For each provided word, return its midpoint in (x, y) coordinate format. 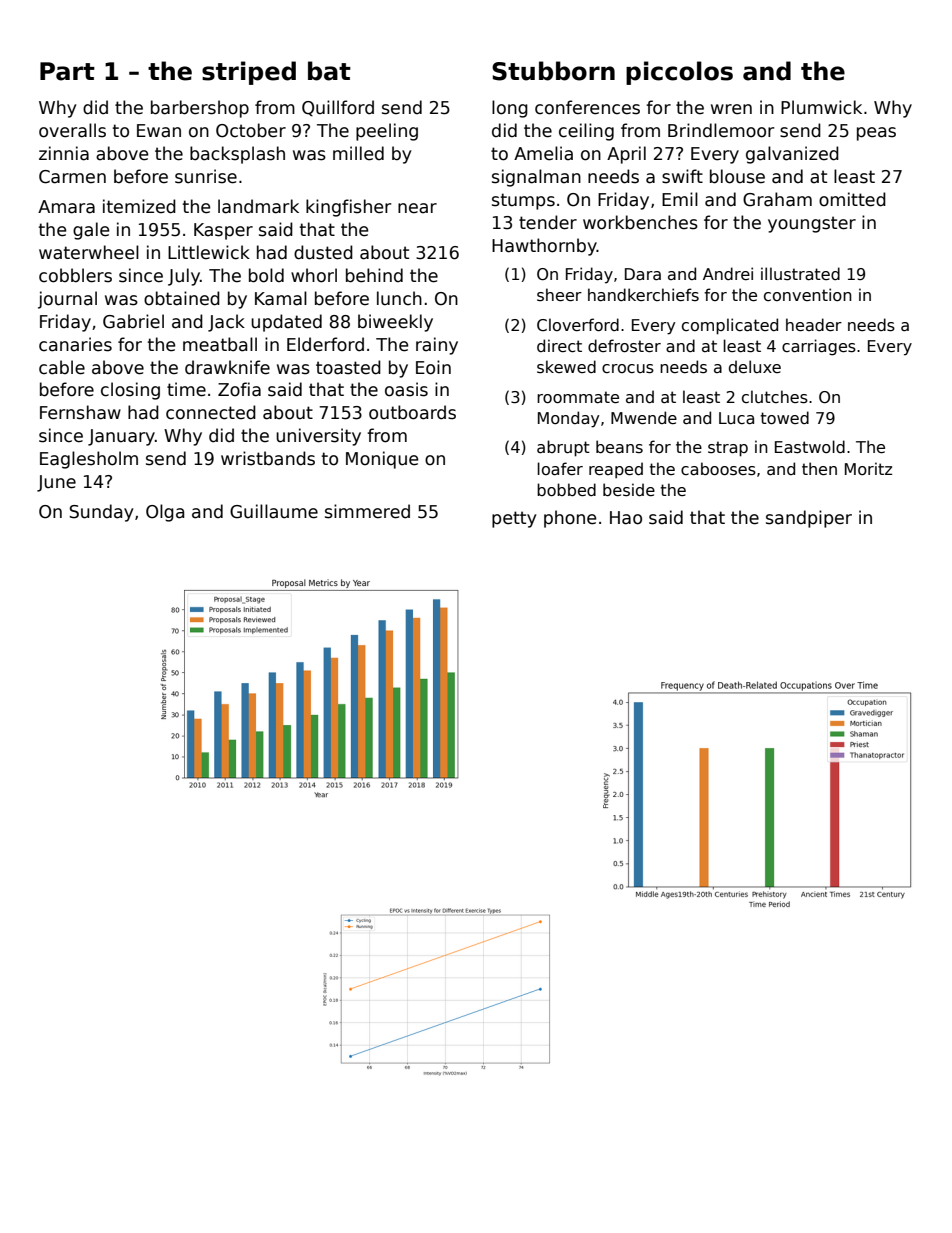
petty (514, 519)
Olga (165, 513)
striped (249, 73)
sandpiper (809, 519)
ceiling (586, 132)
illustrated (800, 274)
